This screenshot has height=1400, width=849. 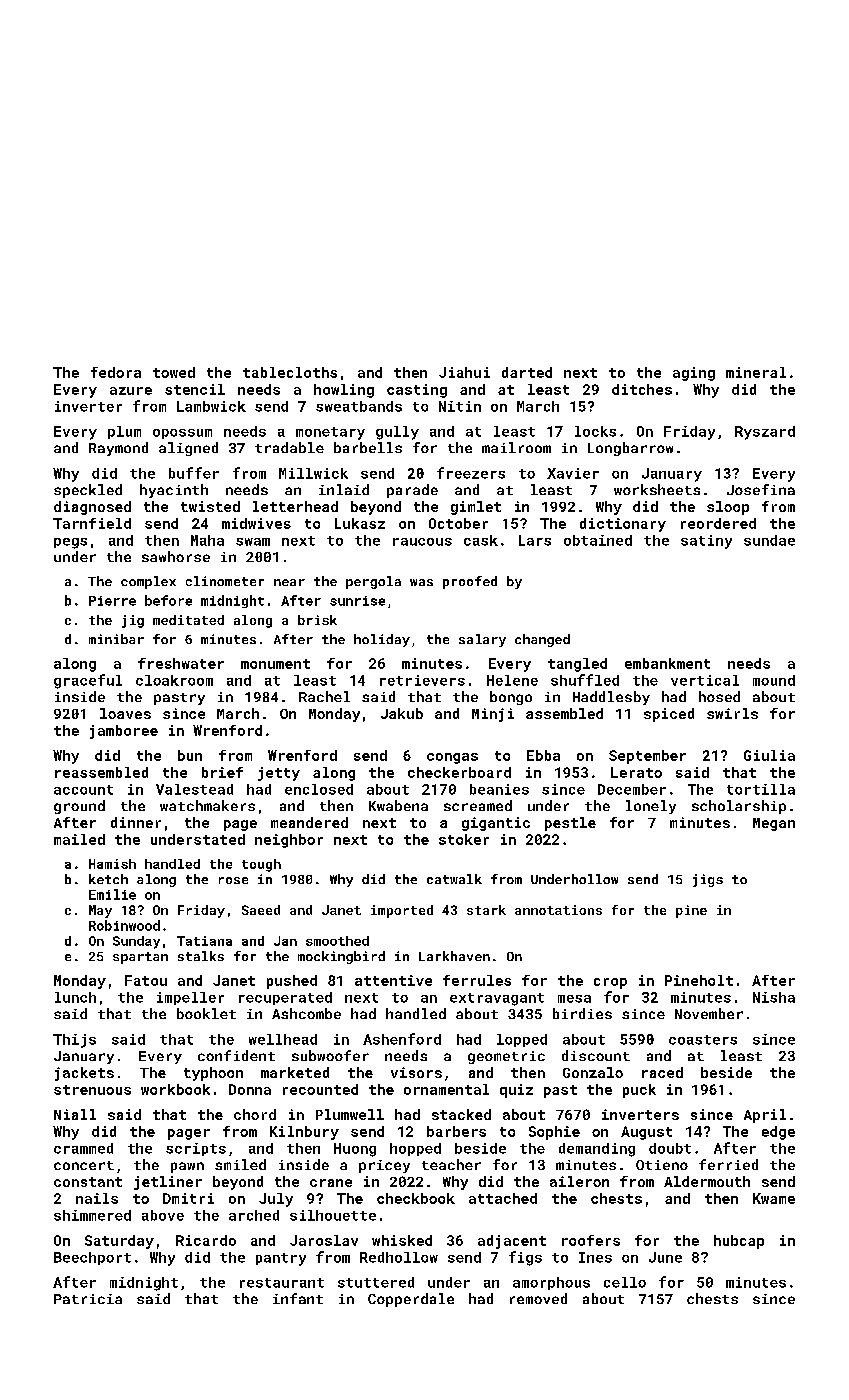 What do you see at coordinates (774, 997) in the screenshot?
I see `Nisha` at bounding box center [774, 997].
